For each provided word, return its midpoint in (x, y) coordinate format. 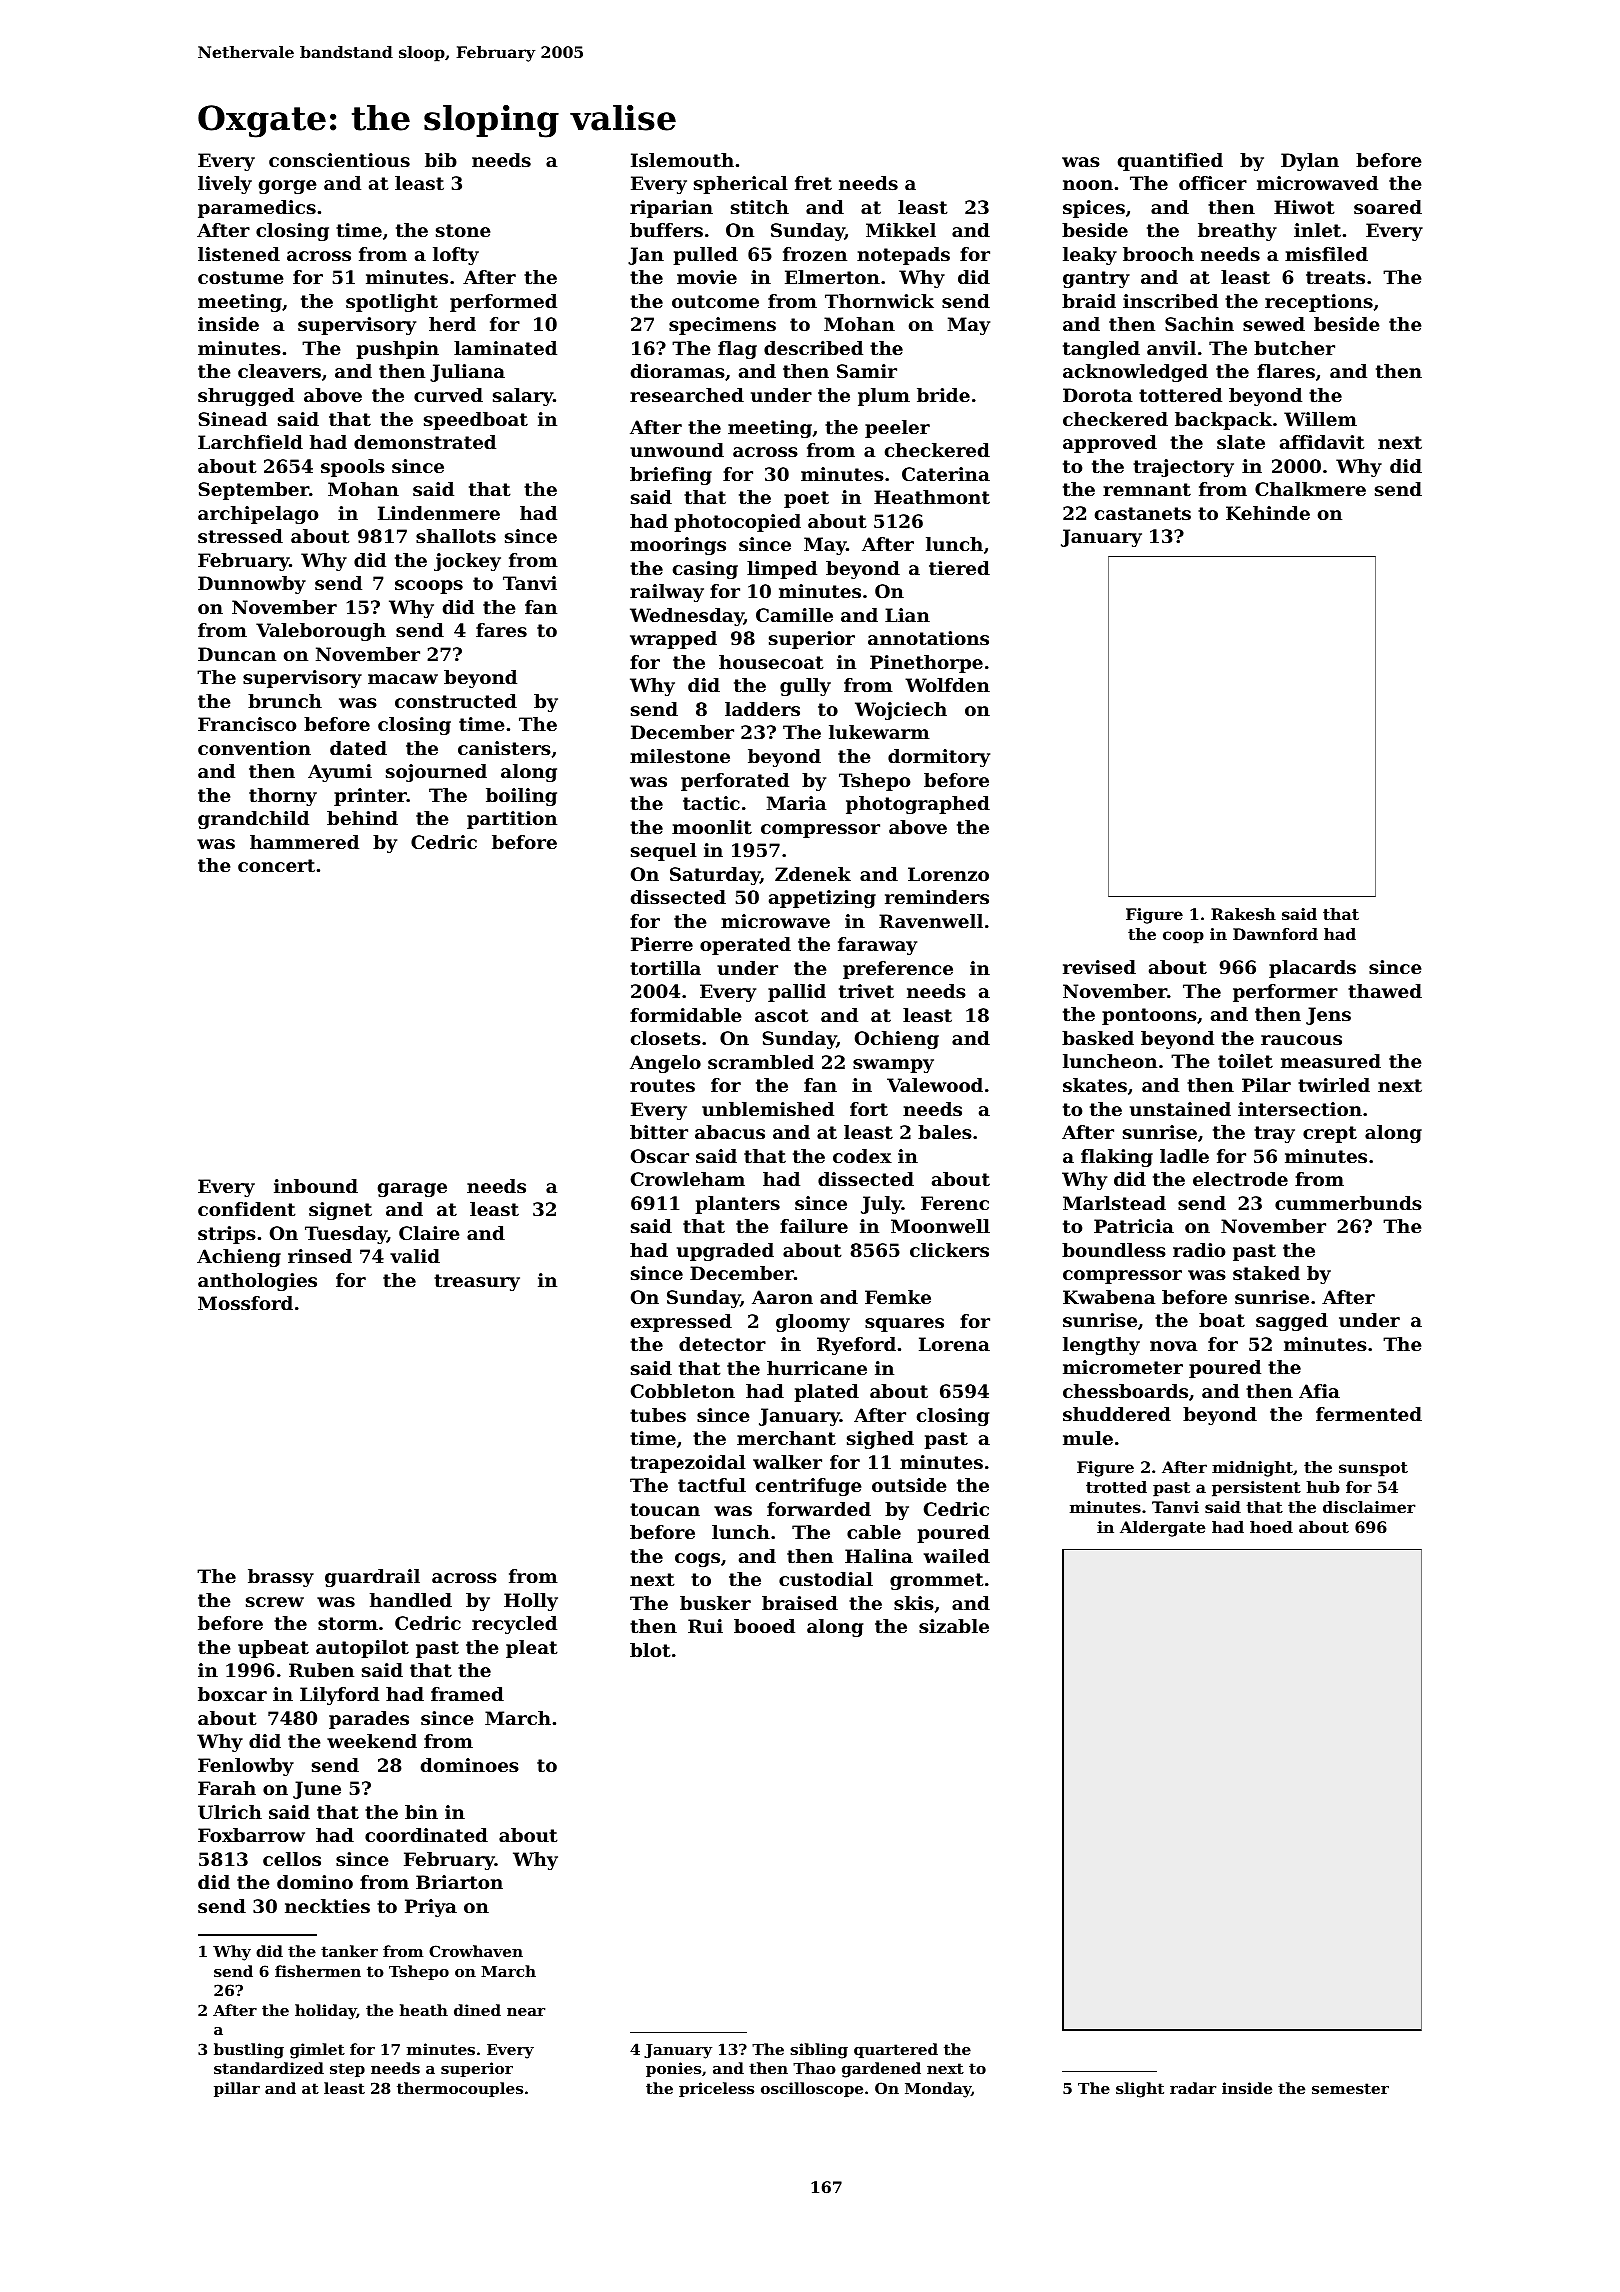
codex (862, 1156)
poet (806, 499)
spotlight (392, 303)
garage (412, 1190)
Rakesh (1243, 914)
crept (1330, 1134)
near (526, 2012)
